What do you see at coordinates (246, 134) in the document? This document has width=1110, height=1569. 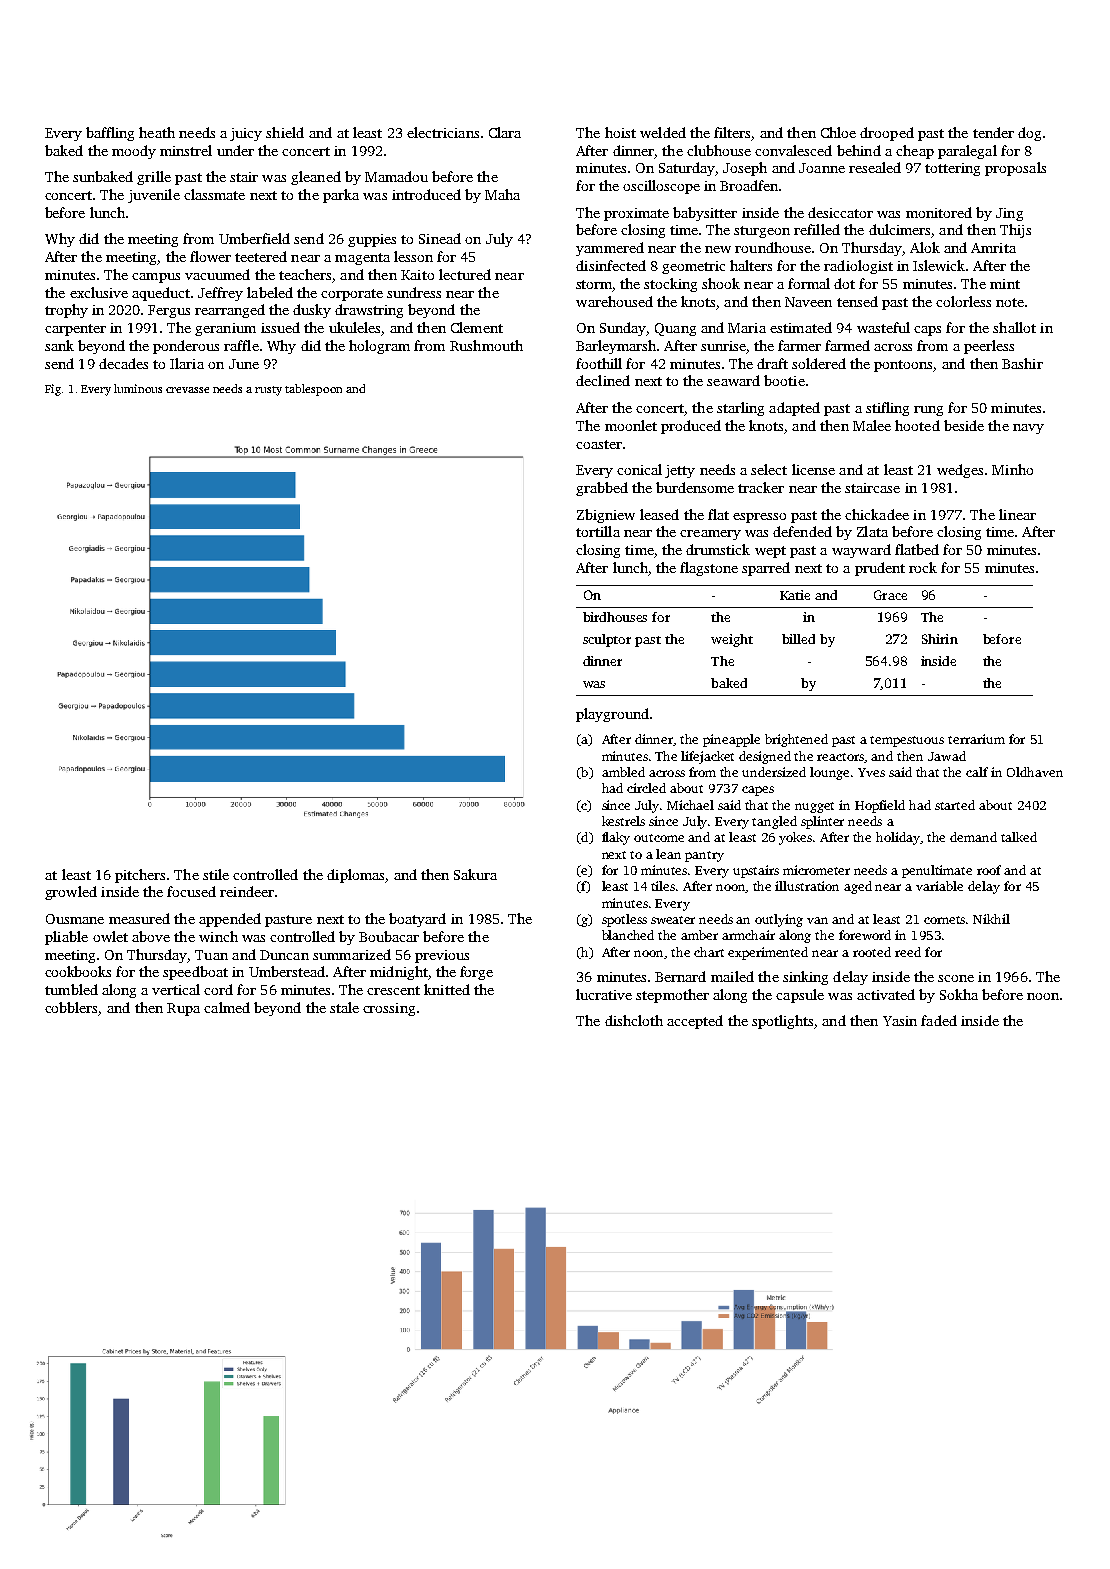 I see `juicy` at bounding box center [246, 134].
